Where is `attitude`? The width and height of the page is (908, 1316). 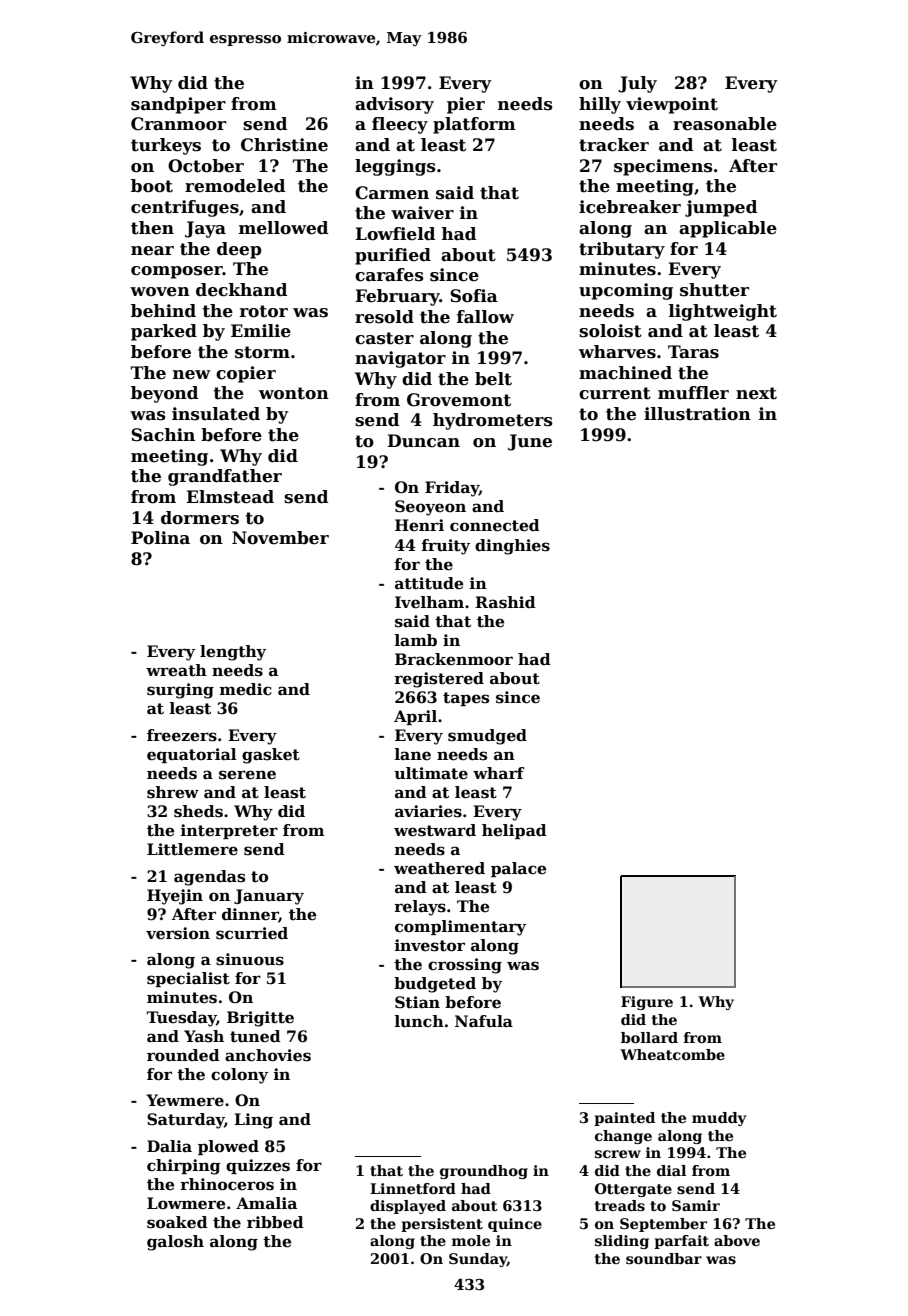
attitude is located at coordinates (429, 583).
